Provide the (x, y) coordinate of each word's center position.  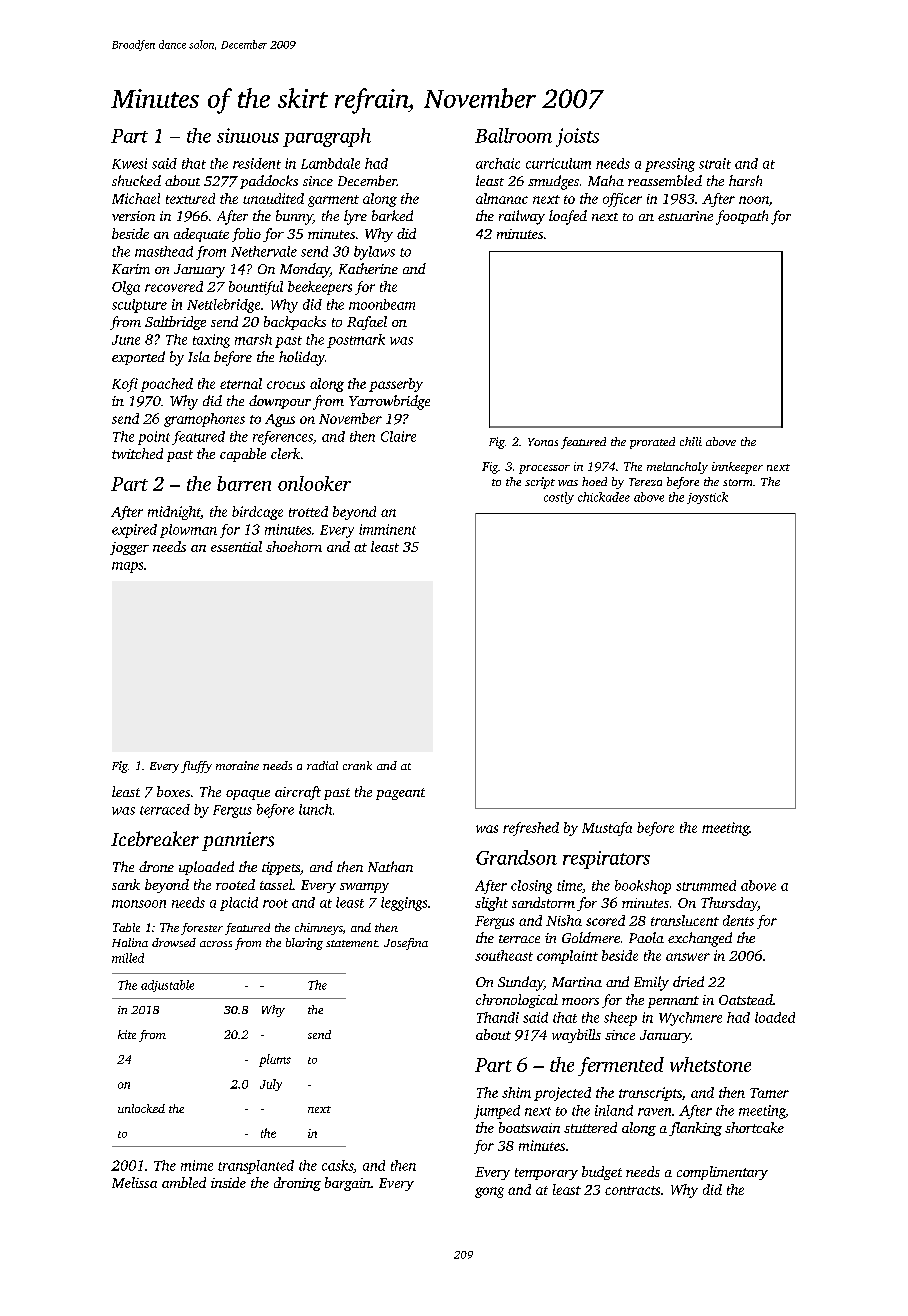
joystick (707, 498)
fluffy (196, 767)
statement (351, 943)
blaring (304, 944)
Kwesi (129, 163)
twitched (137, 453)
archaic (498, 163)
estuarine (685, 216)
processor (544, 469)
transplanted (256, 1167)
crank (357, 765)
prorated (652, 443)
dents (738, 920)
